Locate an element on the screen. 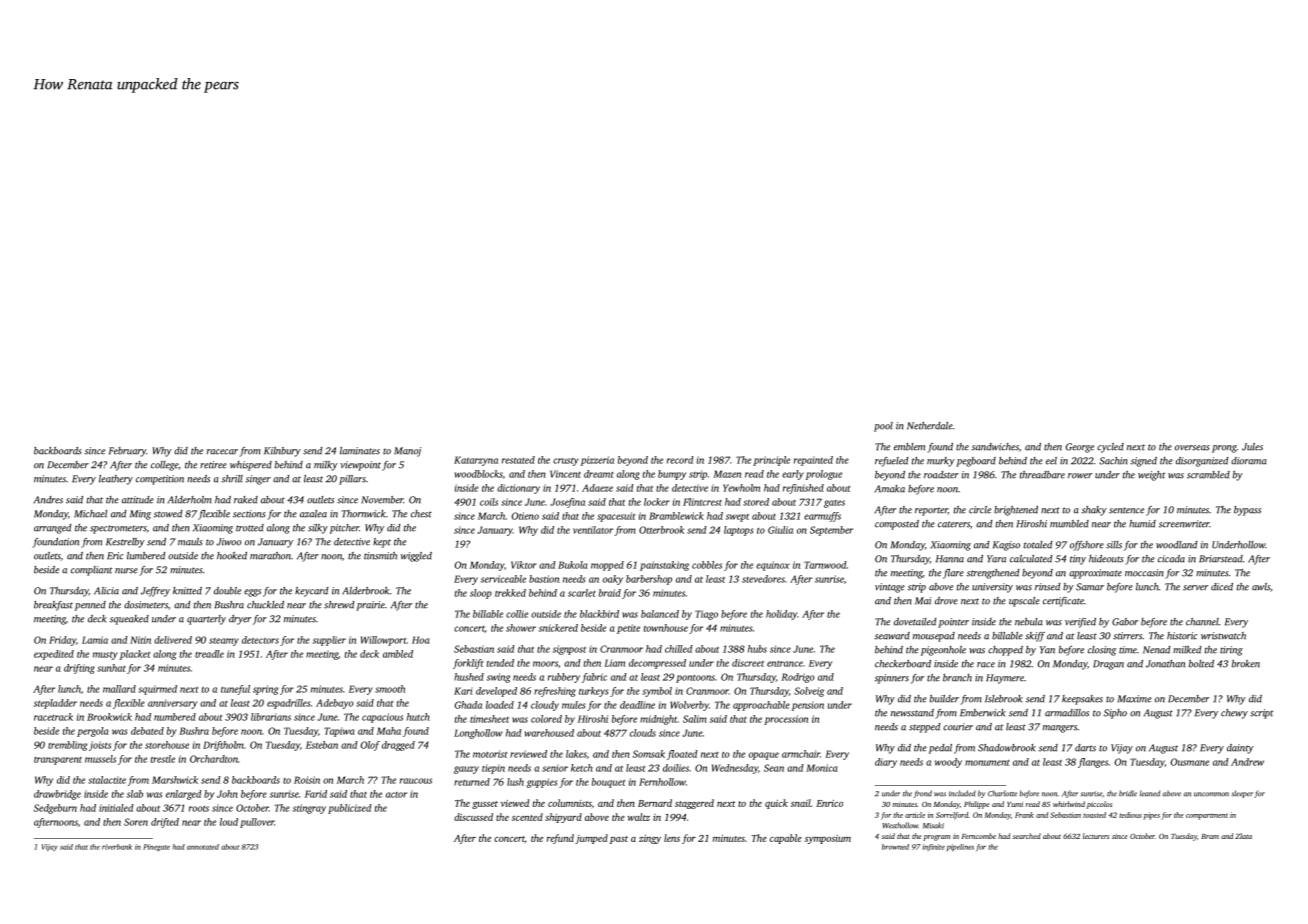  dryer is located at coordinates (240, 620).
